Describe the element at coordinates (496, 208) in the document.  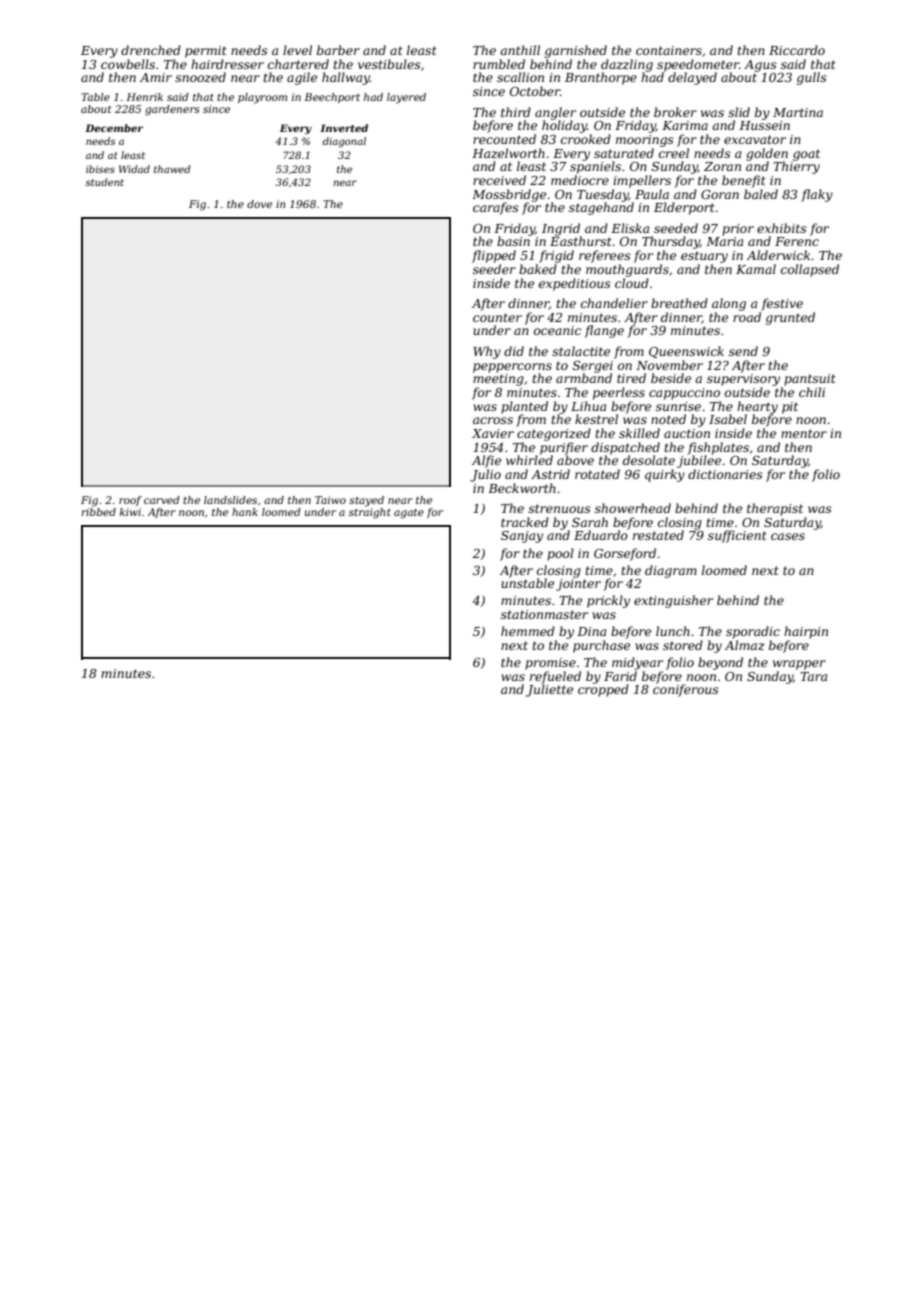
I see `carafes` at that location.
